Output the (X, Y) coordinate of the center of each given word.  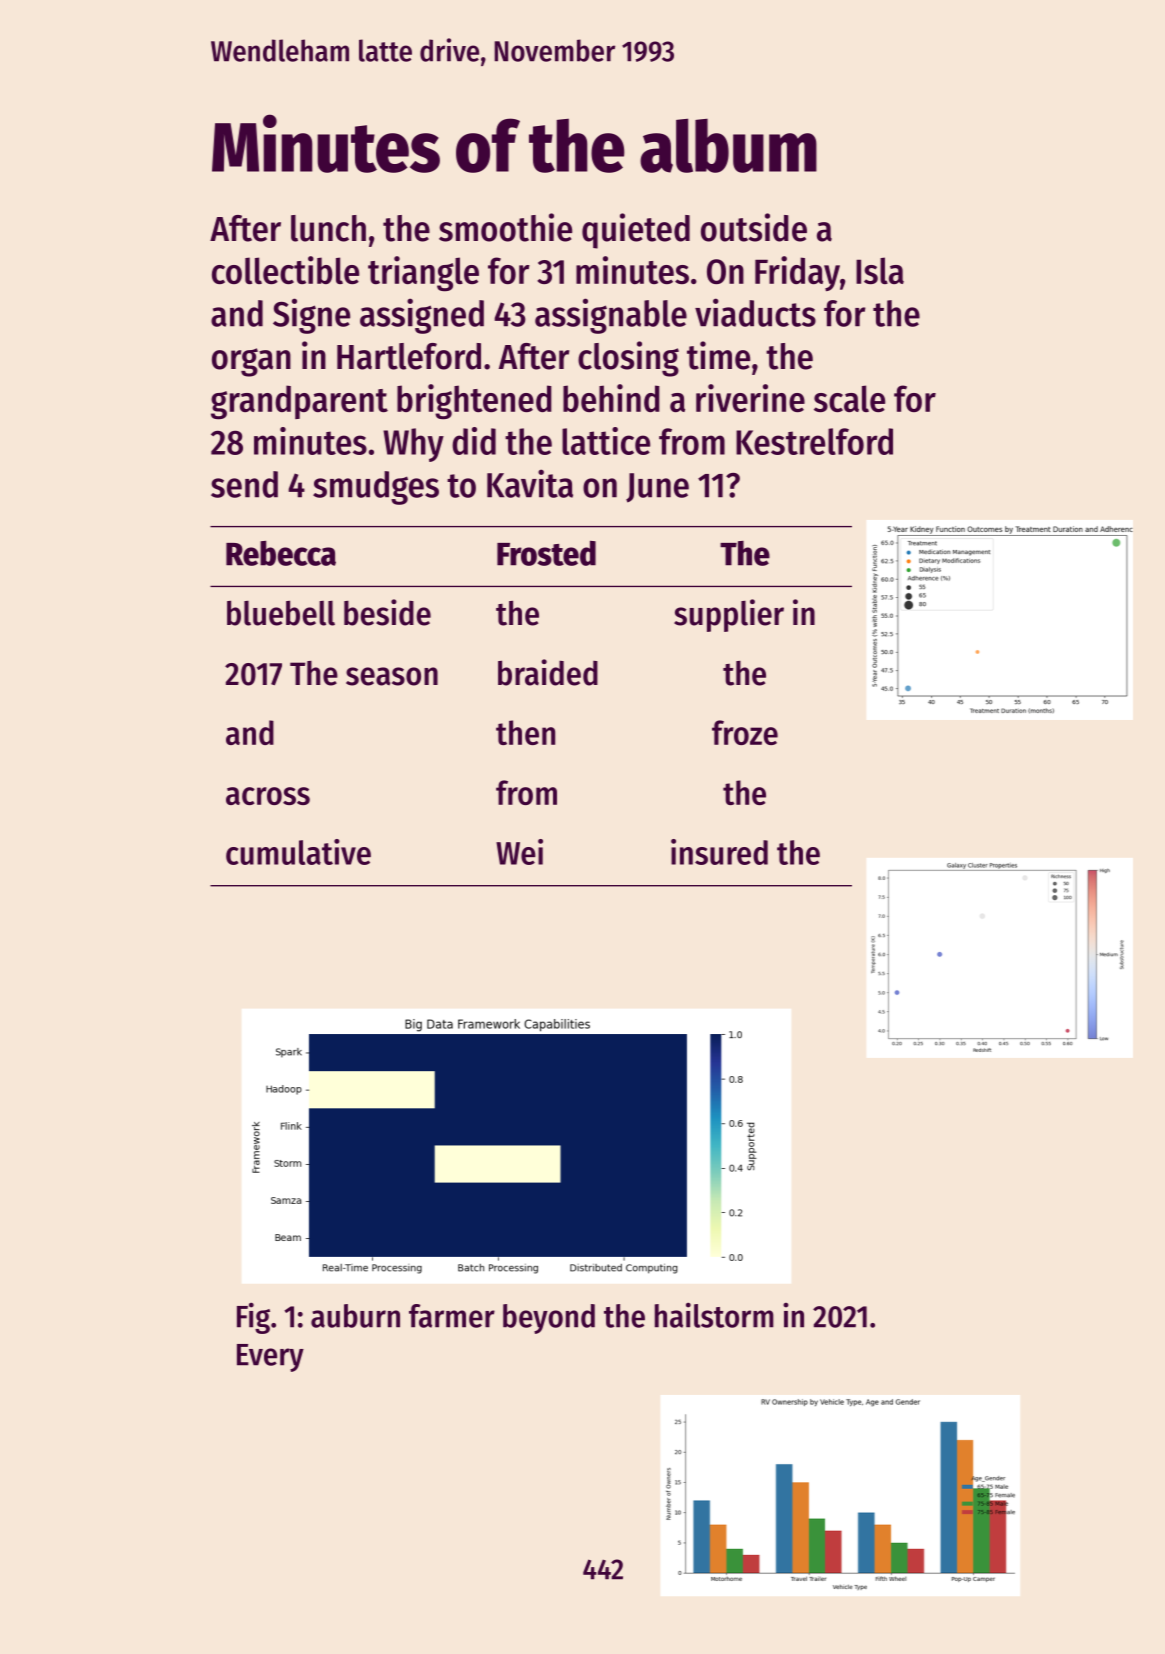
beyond (549, 1319)
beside (387, 612)
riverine (750, 398)
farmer (452, 1316)
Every (270, 1358)
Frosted (546, 553)
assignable (611, 316)
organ (251, 362)
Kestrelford (814, 441)
